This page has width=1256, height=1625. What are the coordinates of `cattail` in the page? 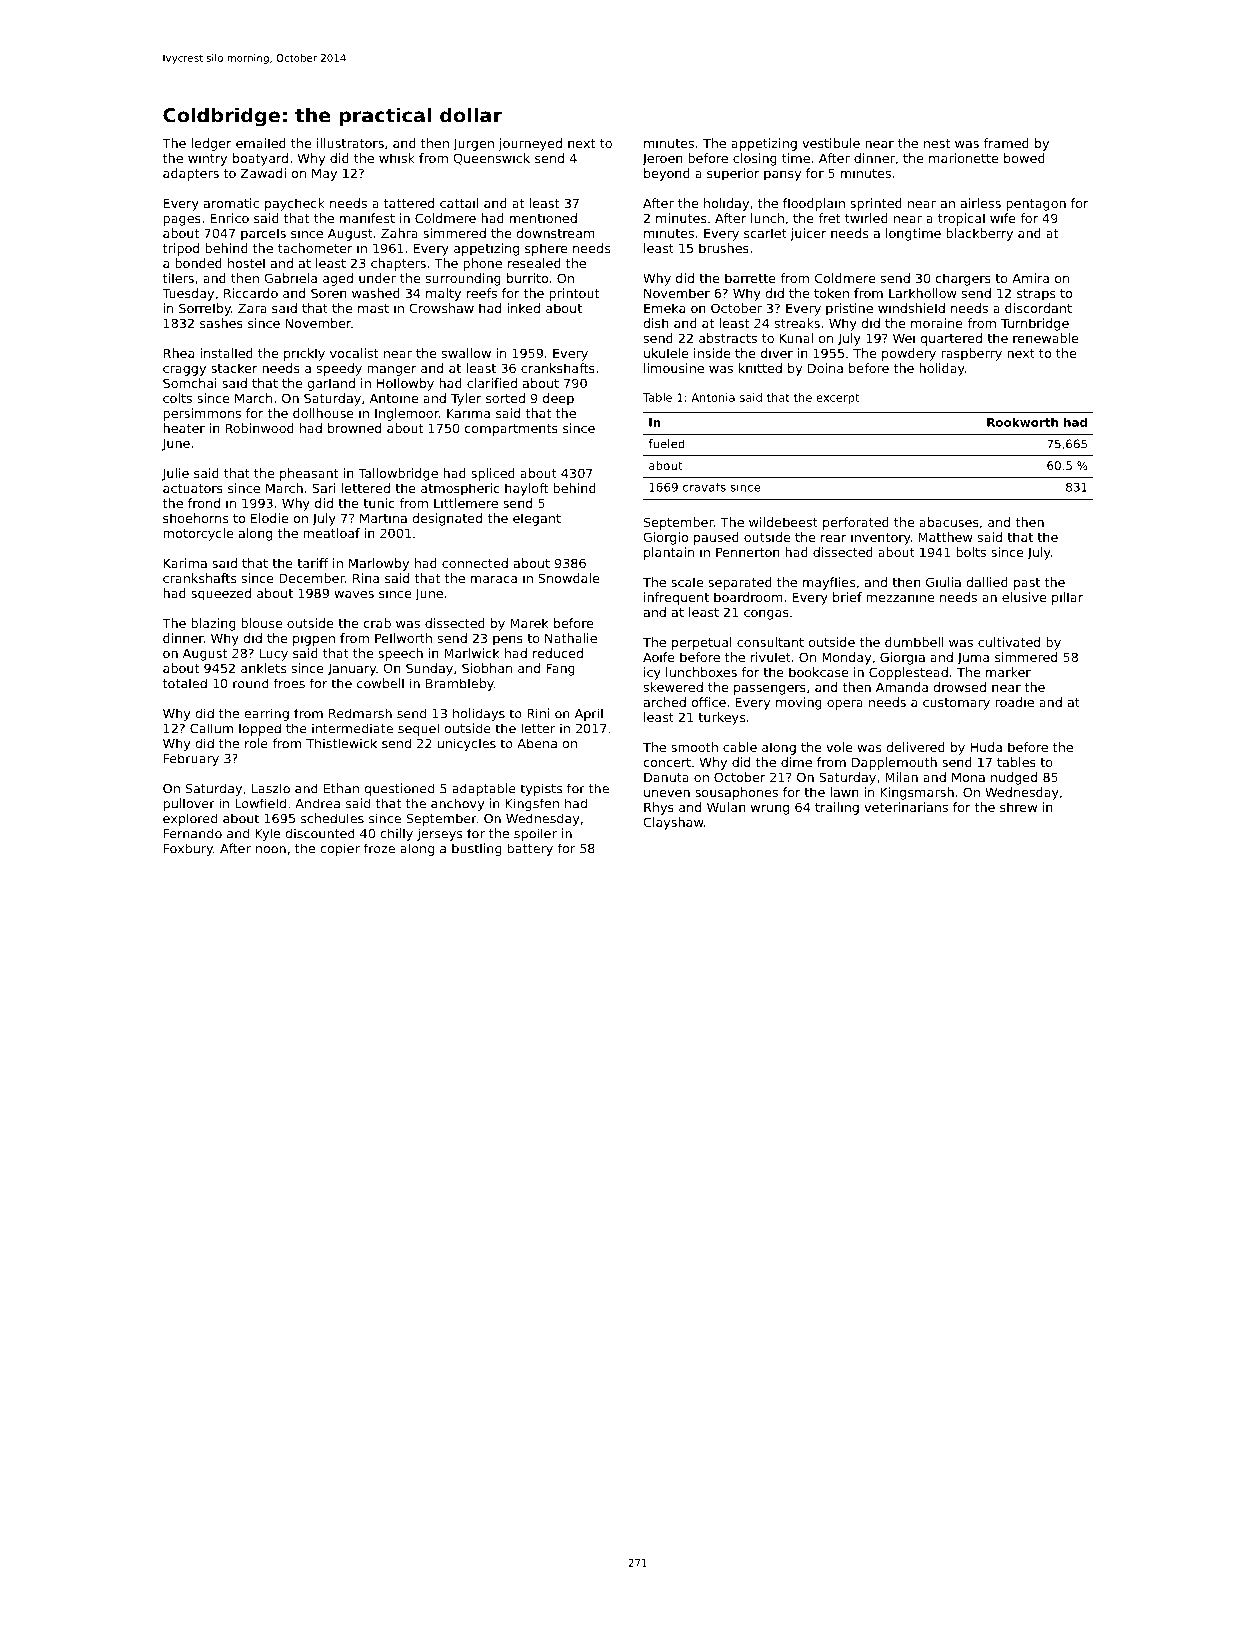 It's located at (459, 203).
